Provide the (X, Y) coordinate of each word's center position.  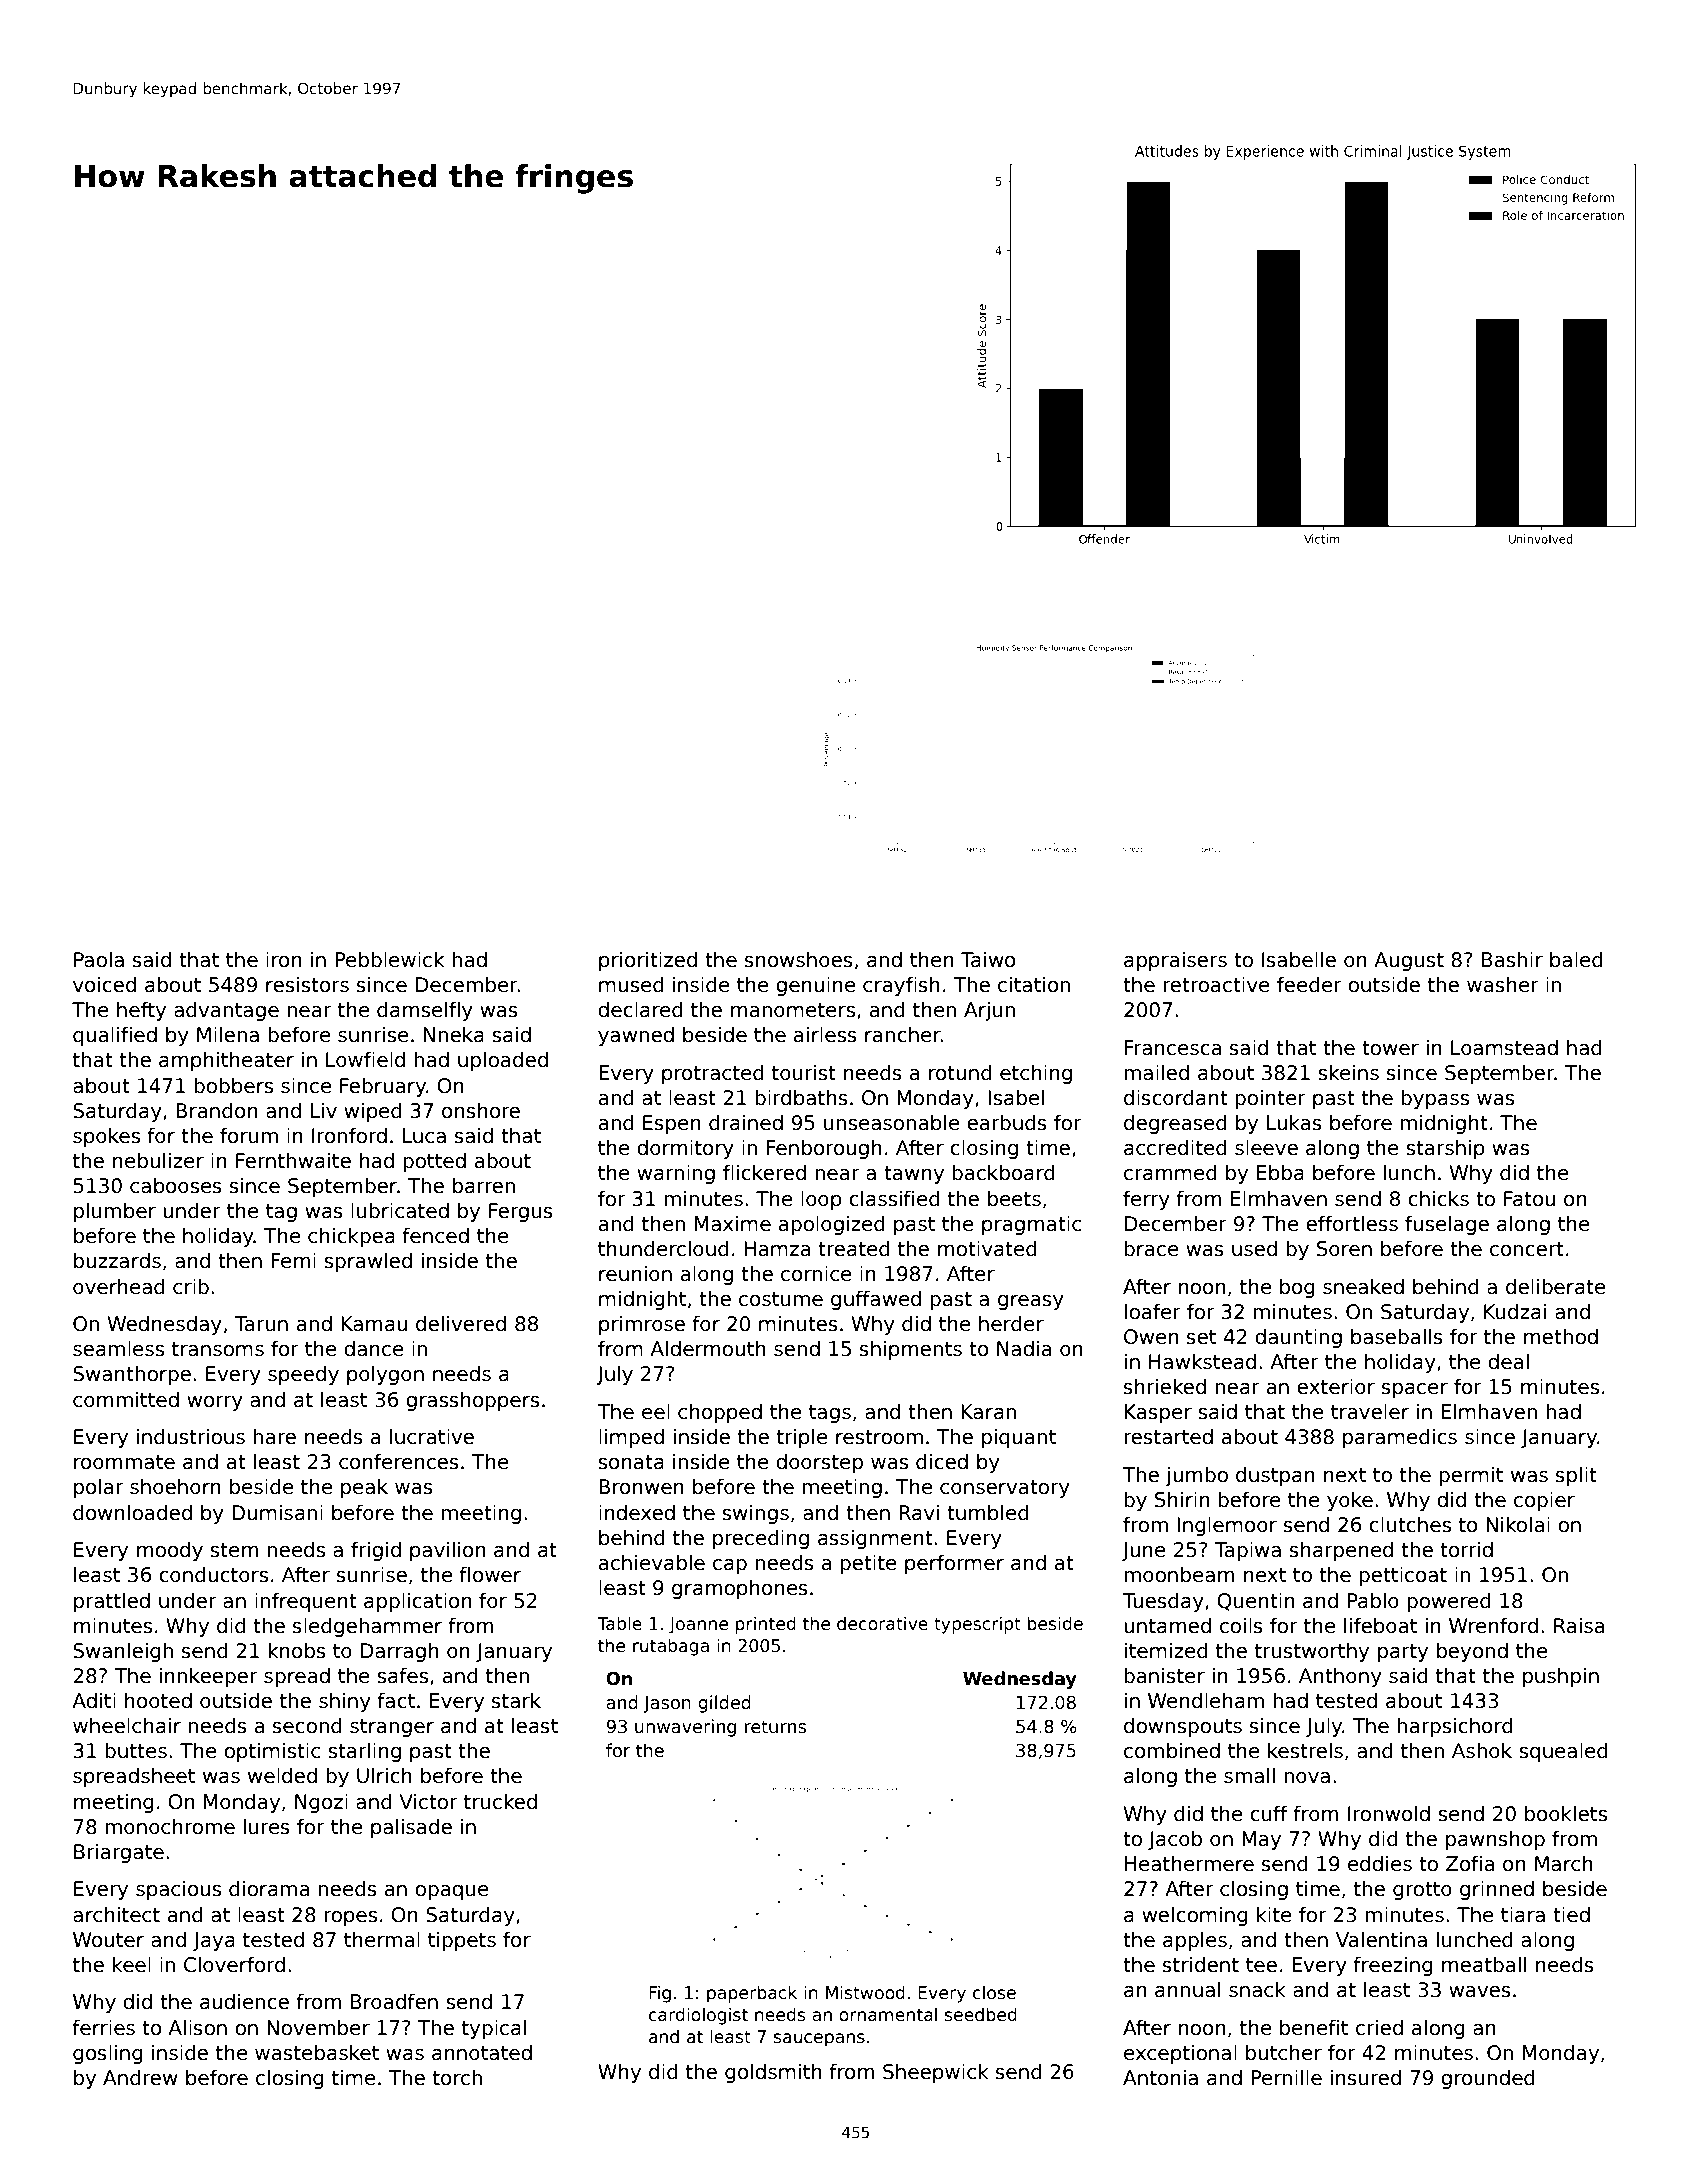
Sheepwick (936, 2073)
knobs (297, 1650)
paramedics (1400, 1438)
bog (1297, 1288)
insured (1366, 2077)
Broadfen (394, 2001)
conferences (399, 1461)
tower (1390, 1048)
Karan (988, 1412)
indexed (637, 1512)
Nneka (454, 1034)
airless (825, 1034)
